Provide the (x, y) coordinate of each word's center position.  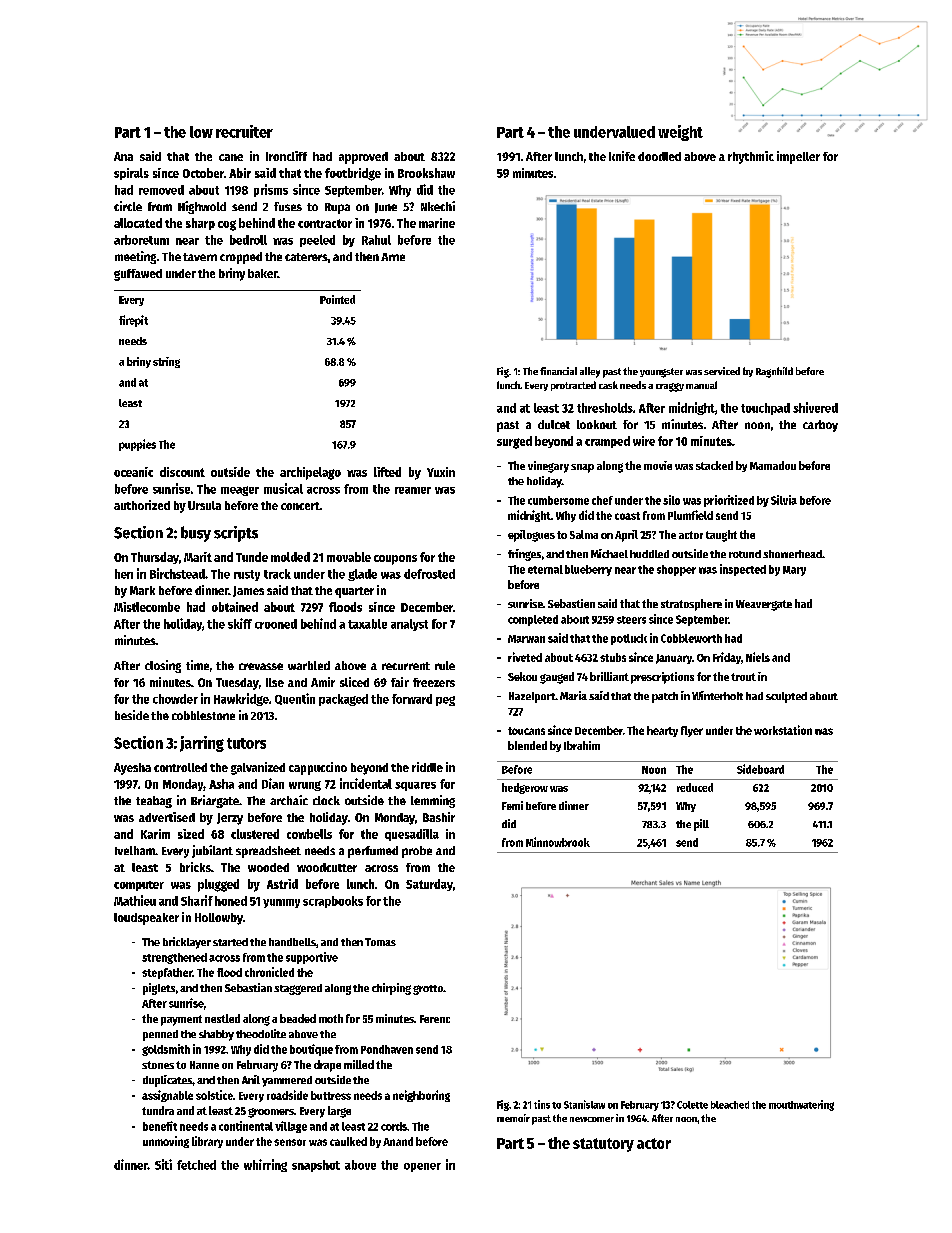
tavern (200, 257)
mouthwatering (801, 1105)
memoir (513, 1118)
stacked (714, 465)
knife (622, 156)
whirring (265, 1165)
